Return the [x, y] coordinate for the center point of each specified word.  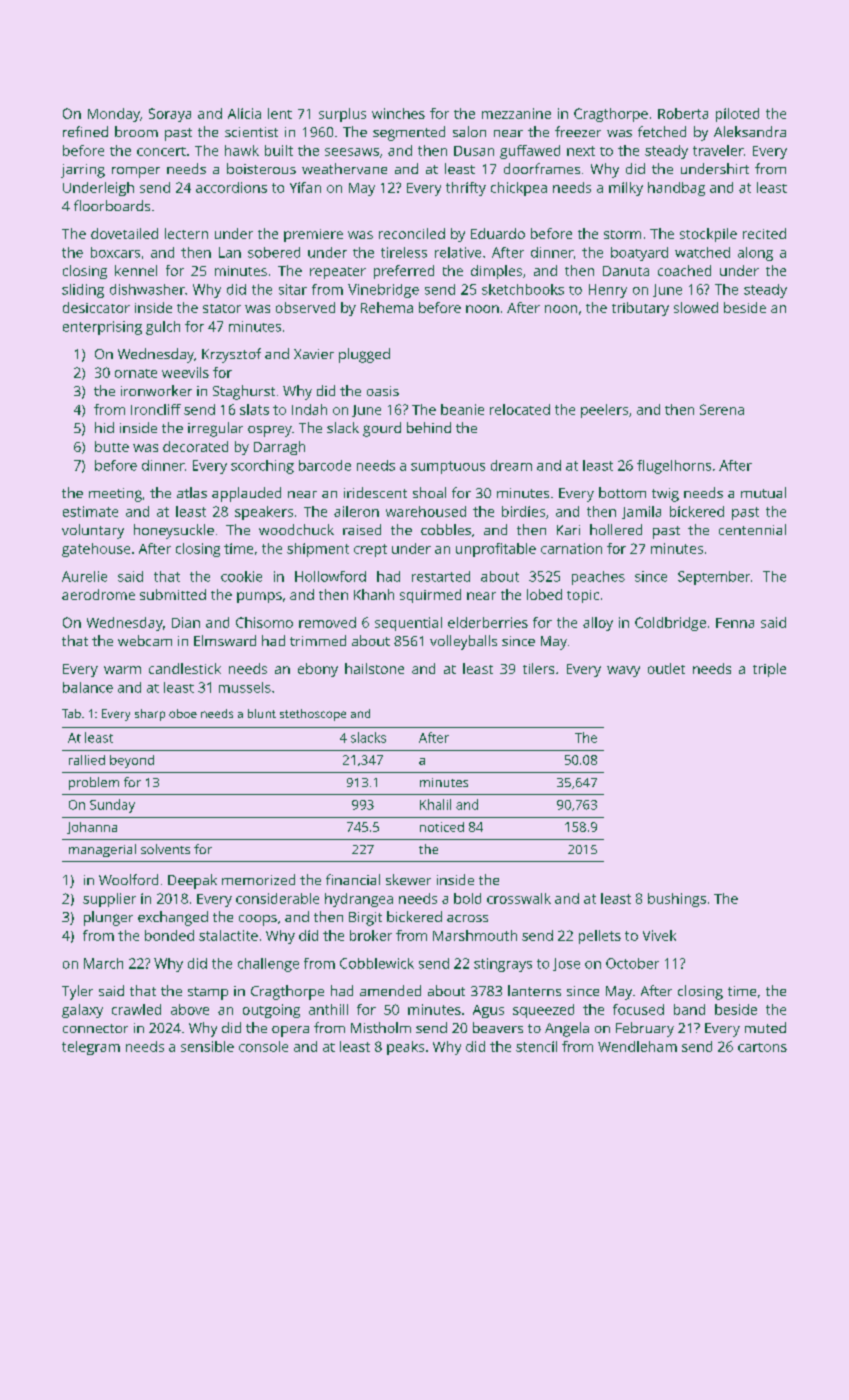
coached [684, 270]
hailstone [374, 668]
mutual [763, 492]
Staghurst [244, 392]
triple [769, 670]
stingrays [503, 965]
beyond [132, 761]
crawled [136, 1009]
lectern [186, 233]
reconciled [412, 233]
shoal [429, 492]
